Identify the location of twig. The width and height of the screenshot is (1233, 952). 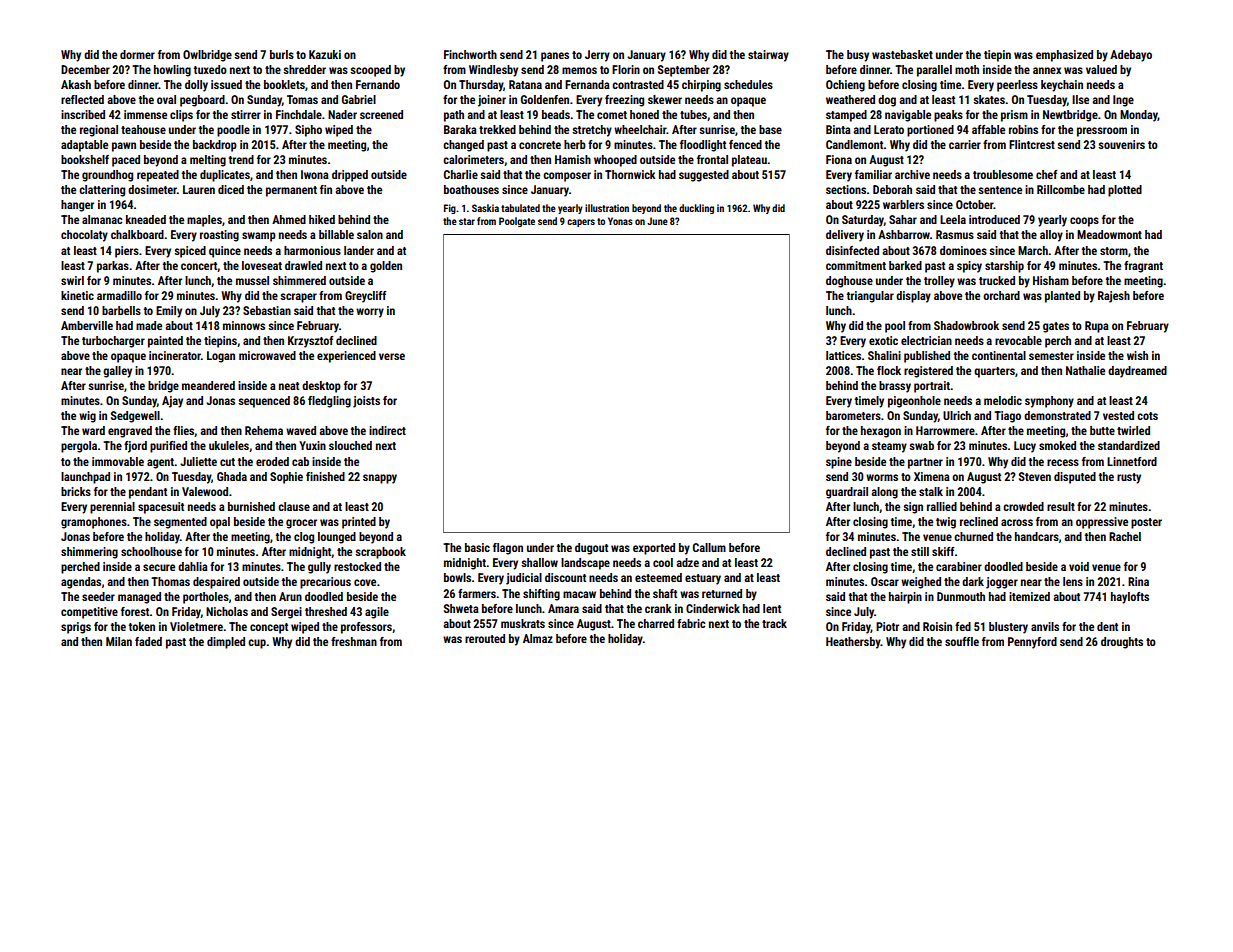
(946, 523).
